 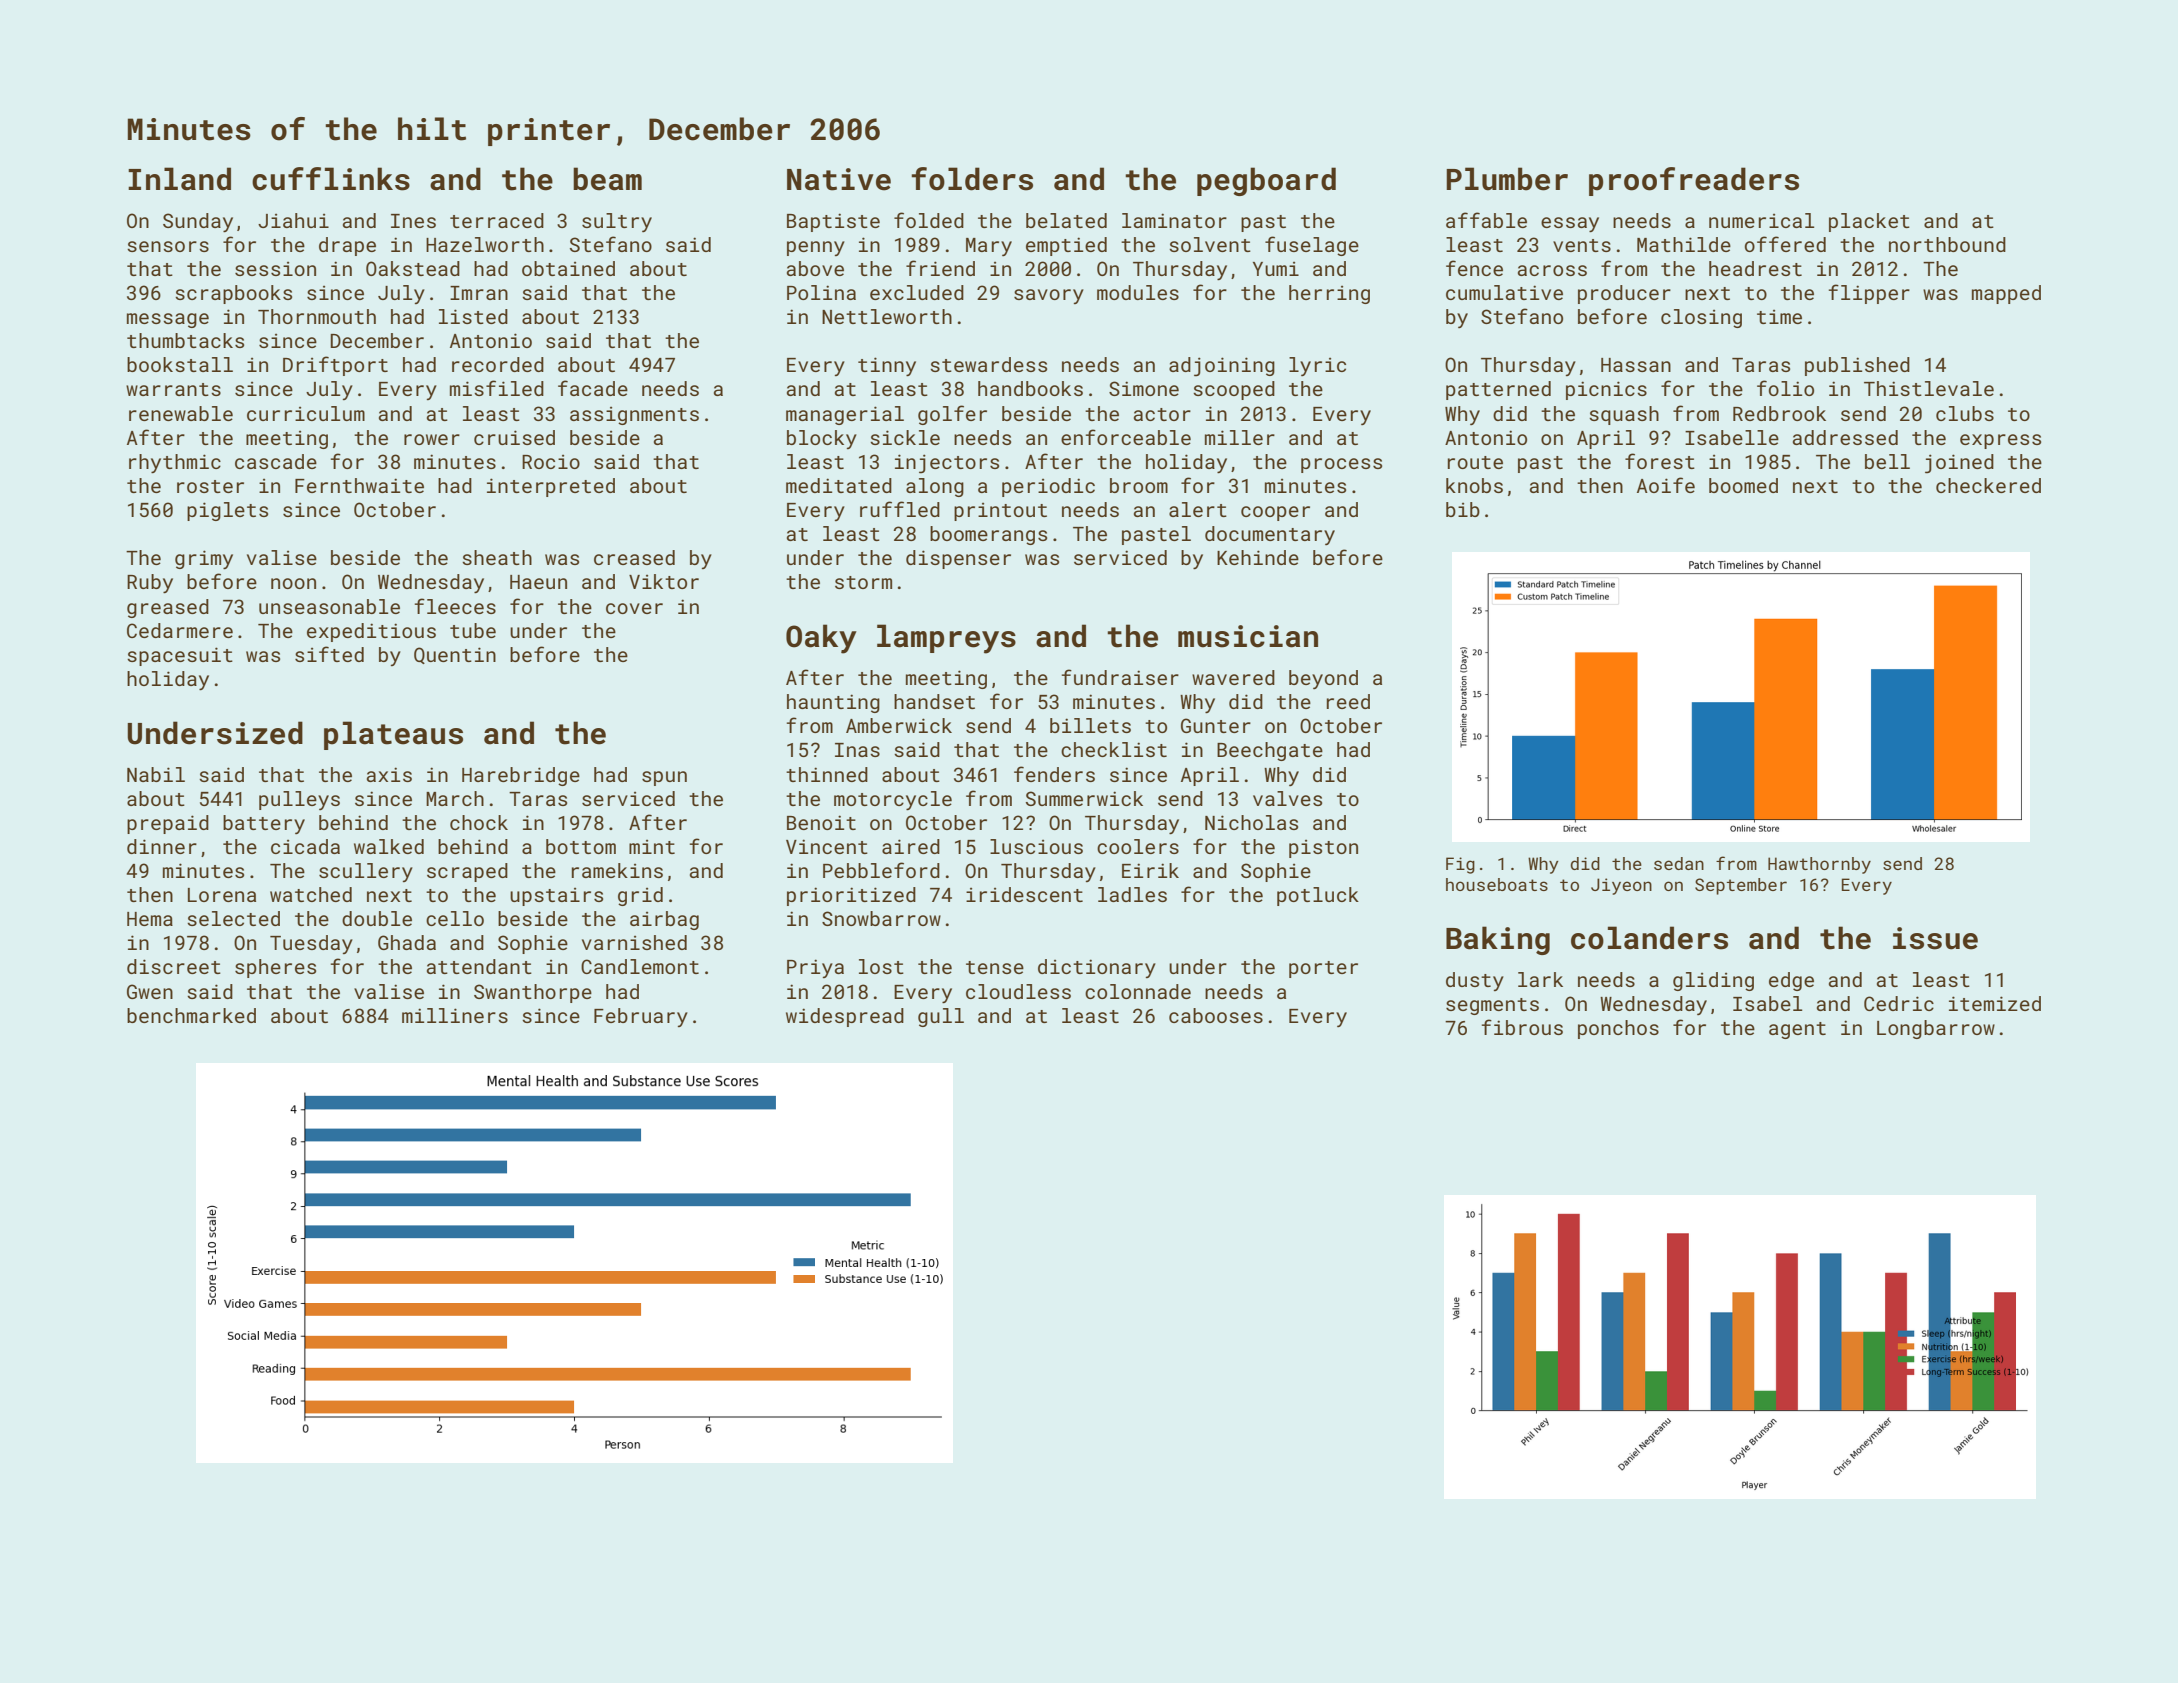 What do you see at coordinates (1498, 390) in the image?
I see `patterned` at bounding box center [1498, 390].
